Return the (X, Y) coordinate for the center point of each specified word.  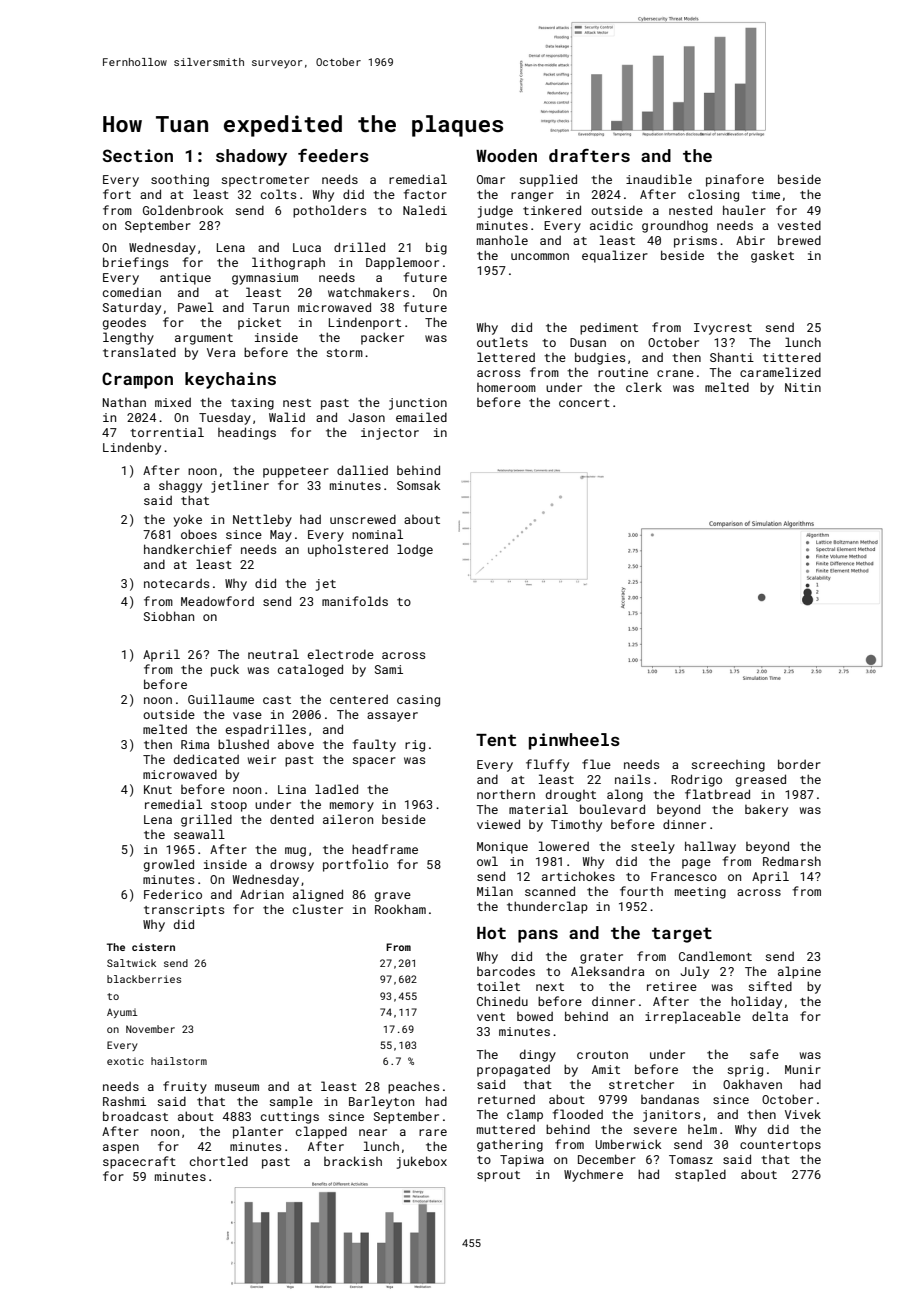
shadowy (251, 157)
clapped (321, 1132)
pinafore (735, 180)
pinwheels (574, 741)
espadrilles (265, 730)
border (799, 764)
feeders (333, 155)
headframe (385, 849)
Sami (389, 669)
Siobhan (169, 616)
